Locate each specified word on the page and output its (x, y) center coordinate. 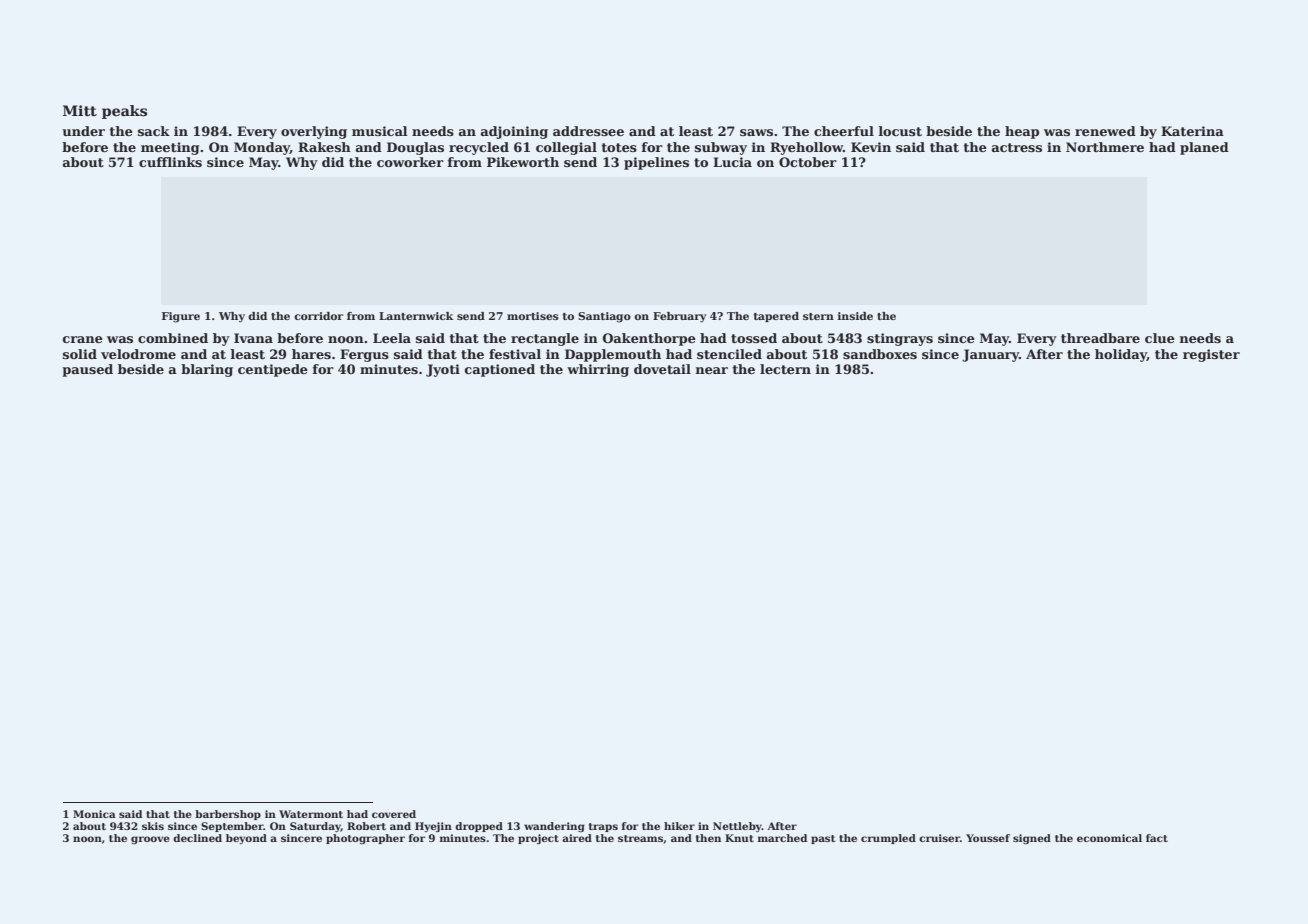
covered (394, 814)
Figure (181, 317)
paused (87, 370)
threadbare (1100, 338)
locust (900, 131)
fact (1157, 838)
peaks (124, 112)
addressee (588, 131)
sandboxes (880, 354)
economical (1109, 838)
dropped (479, 827)
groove (150, 840)
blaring (207, 370)
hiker (679, 826)
